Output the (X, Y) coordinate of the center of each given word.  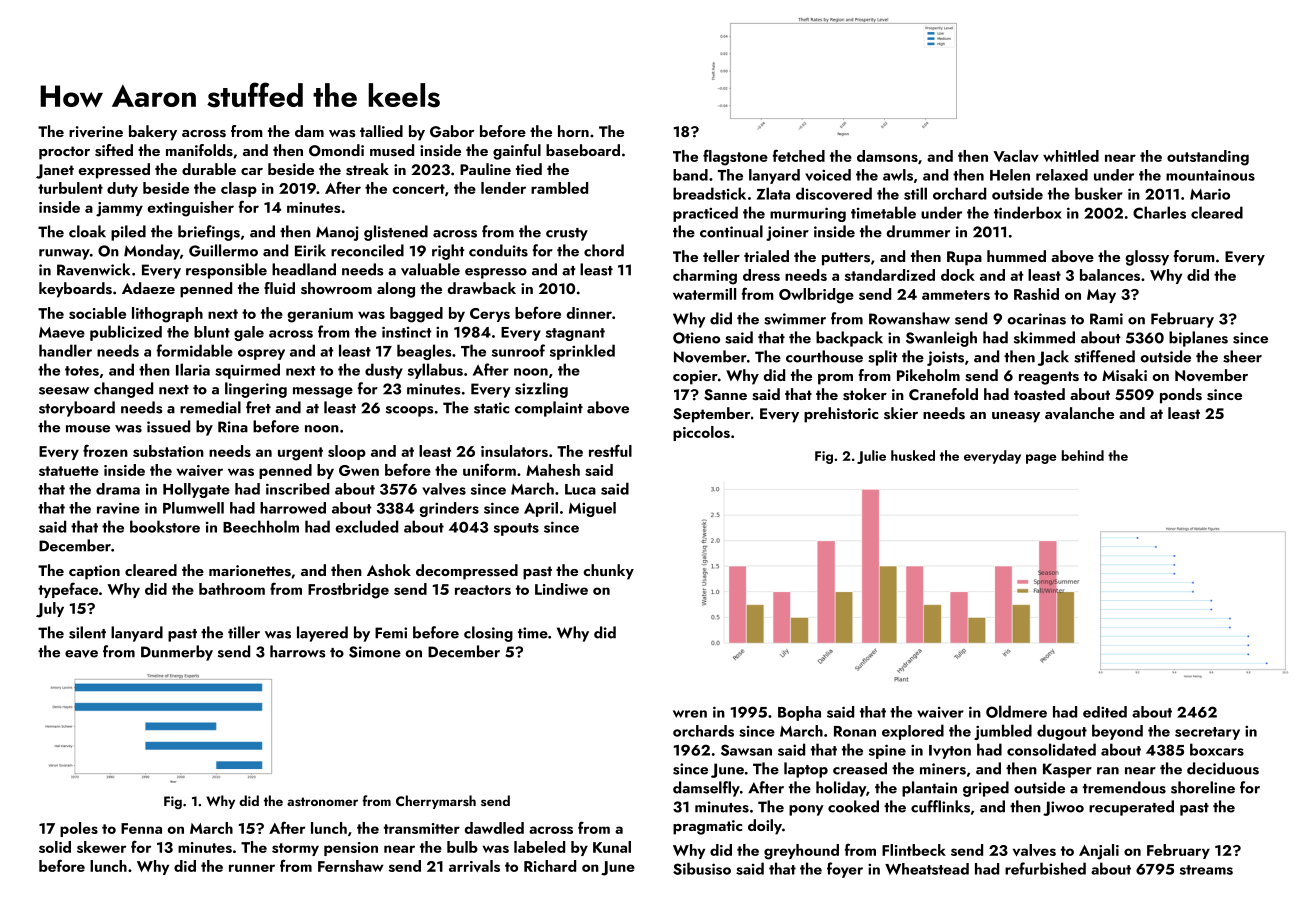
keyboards (75, 290)
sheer (1242, 356)
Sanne (725, 395)
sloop (347, 452)
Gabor (452, 131)
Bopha (799, 713)
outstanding (1208, 158)
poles (79, 829)
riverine (96, 132)
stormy (295, 849)
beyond (1117, 732)
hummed (1016, 256)
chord (604, 250)
